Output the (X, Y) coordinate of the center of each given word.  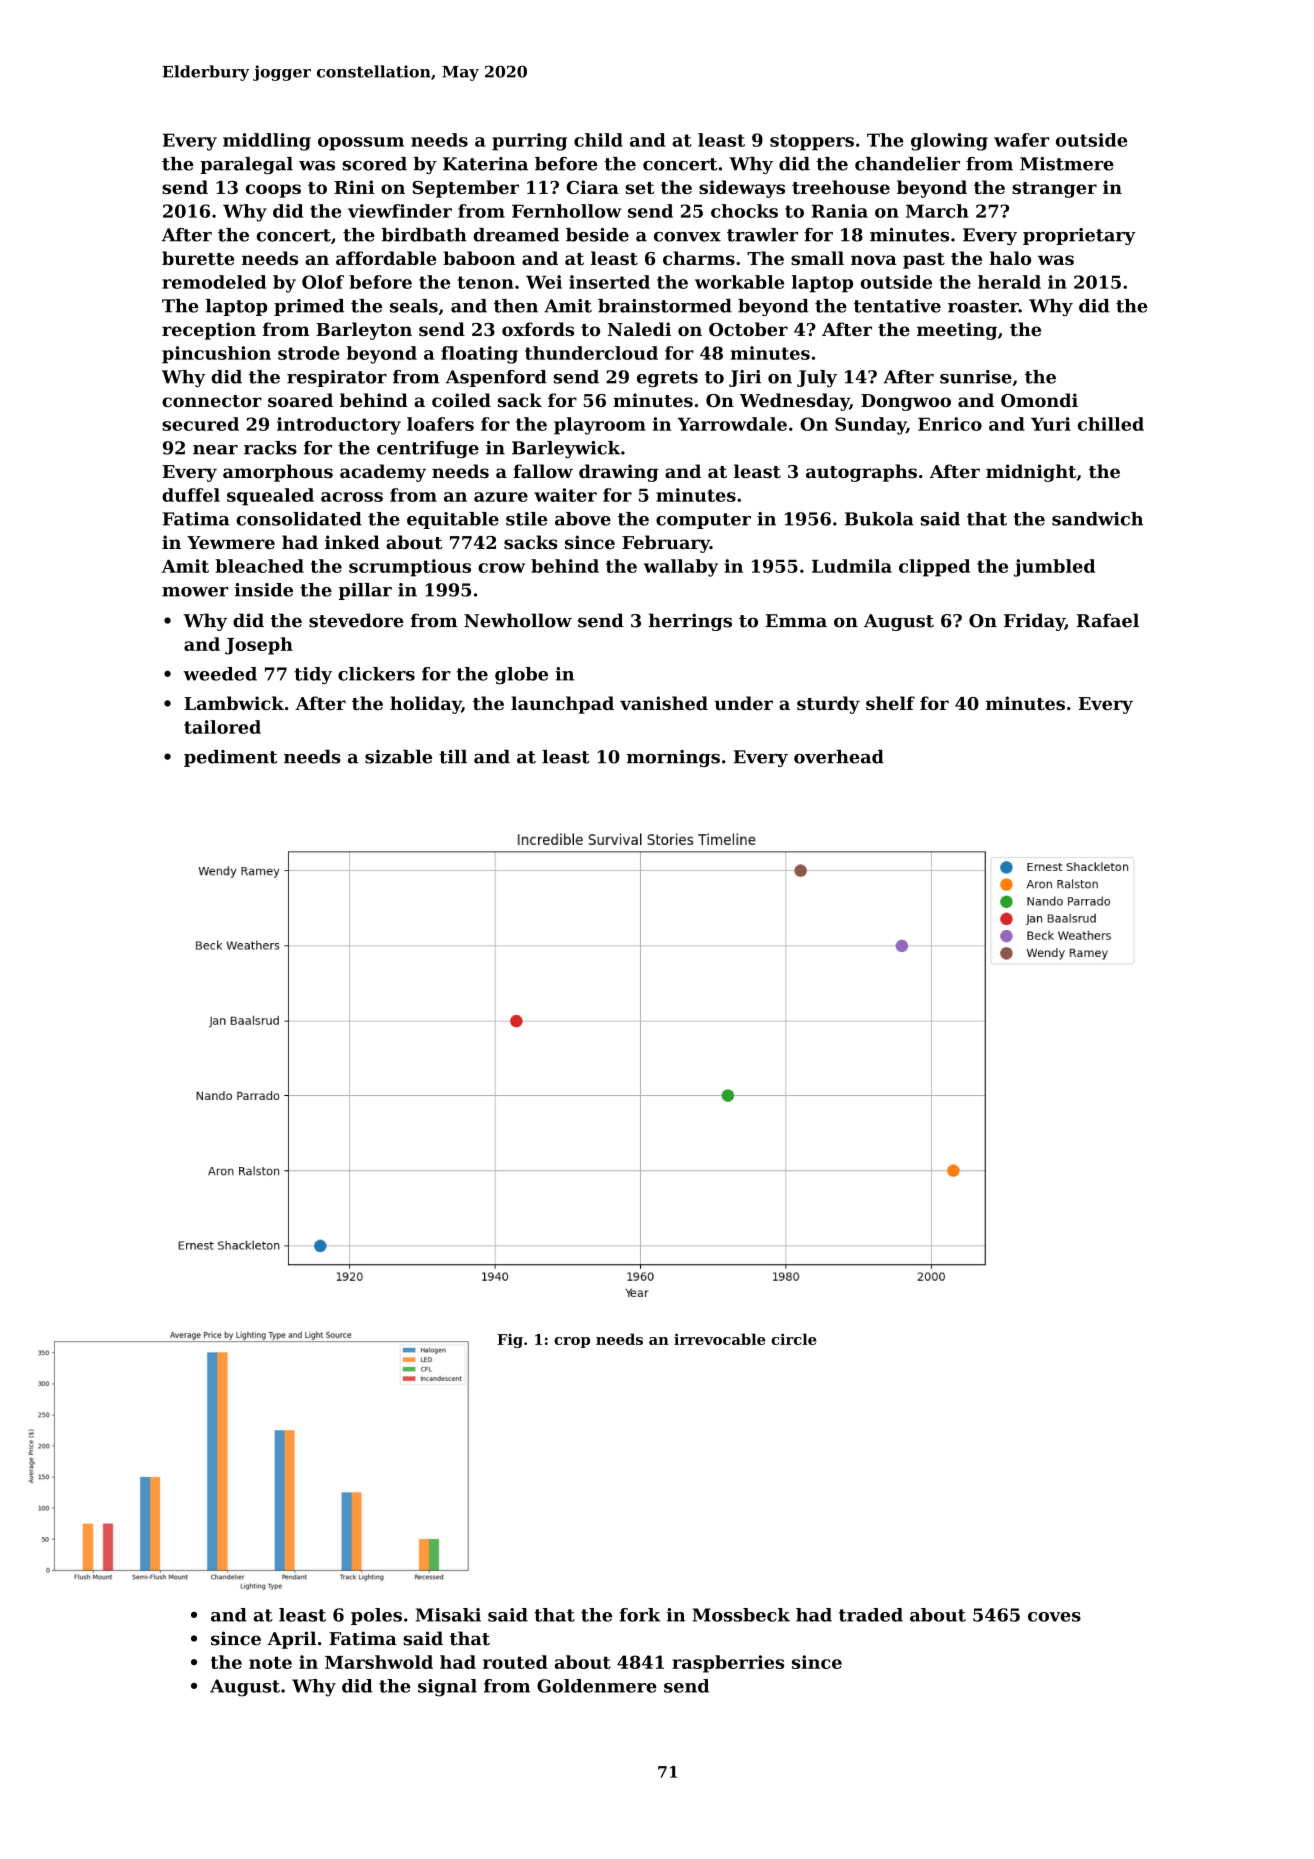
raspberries (728, 1664)
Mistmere (1067, 164)
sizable (398, 757)
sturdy (828, 705)
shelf (890, 703)
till (453, 757)
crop (572, 1342)
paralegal (246, 165)
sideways (742, 189)
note (270, 1662)
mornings (673, 758)
